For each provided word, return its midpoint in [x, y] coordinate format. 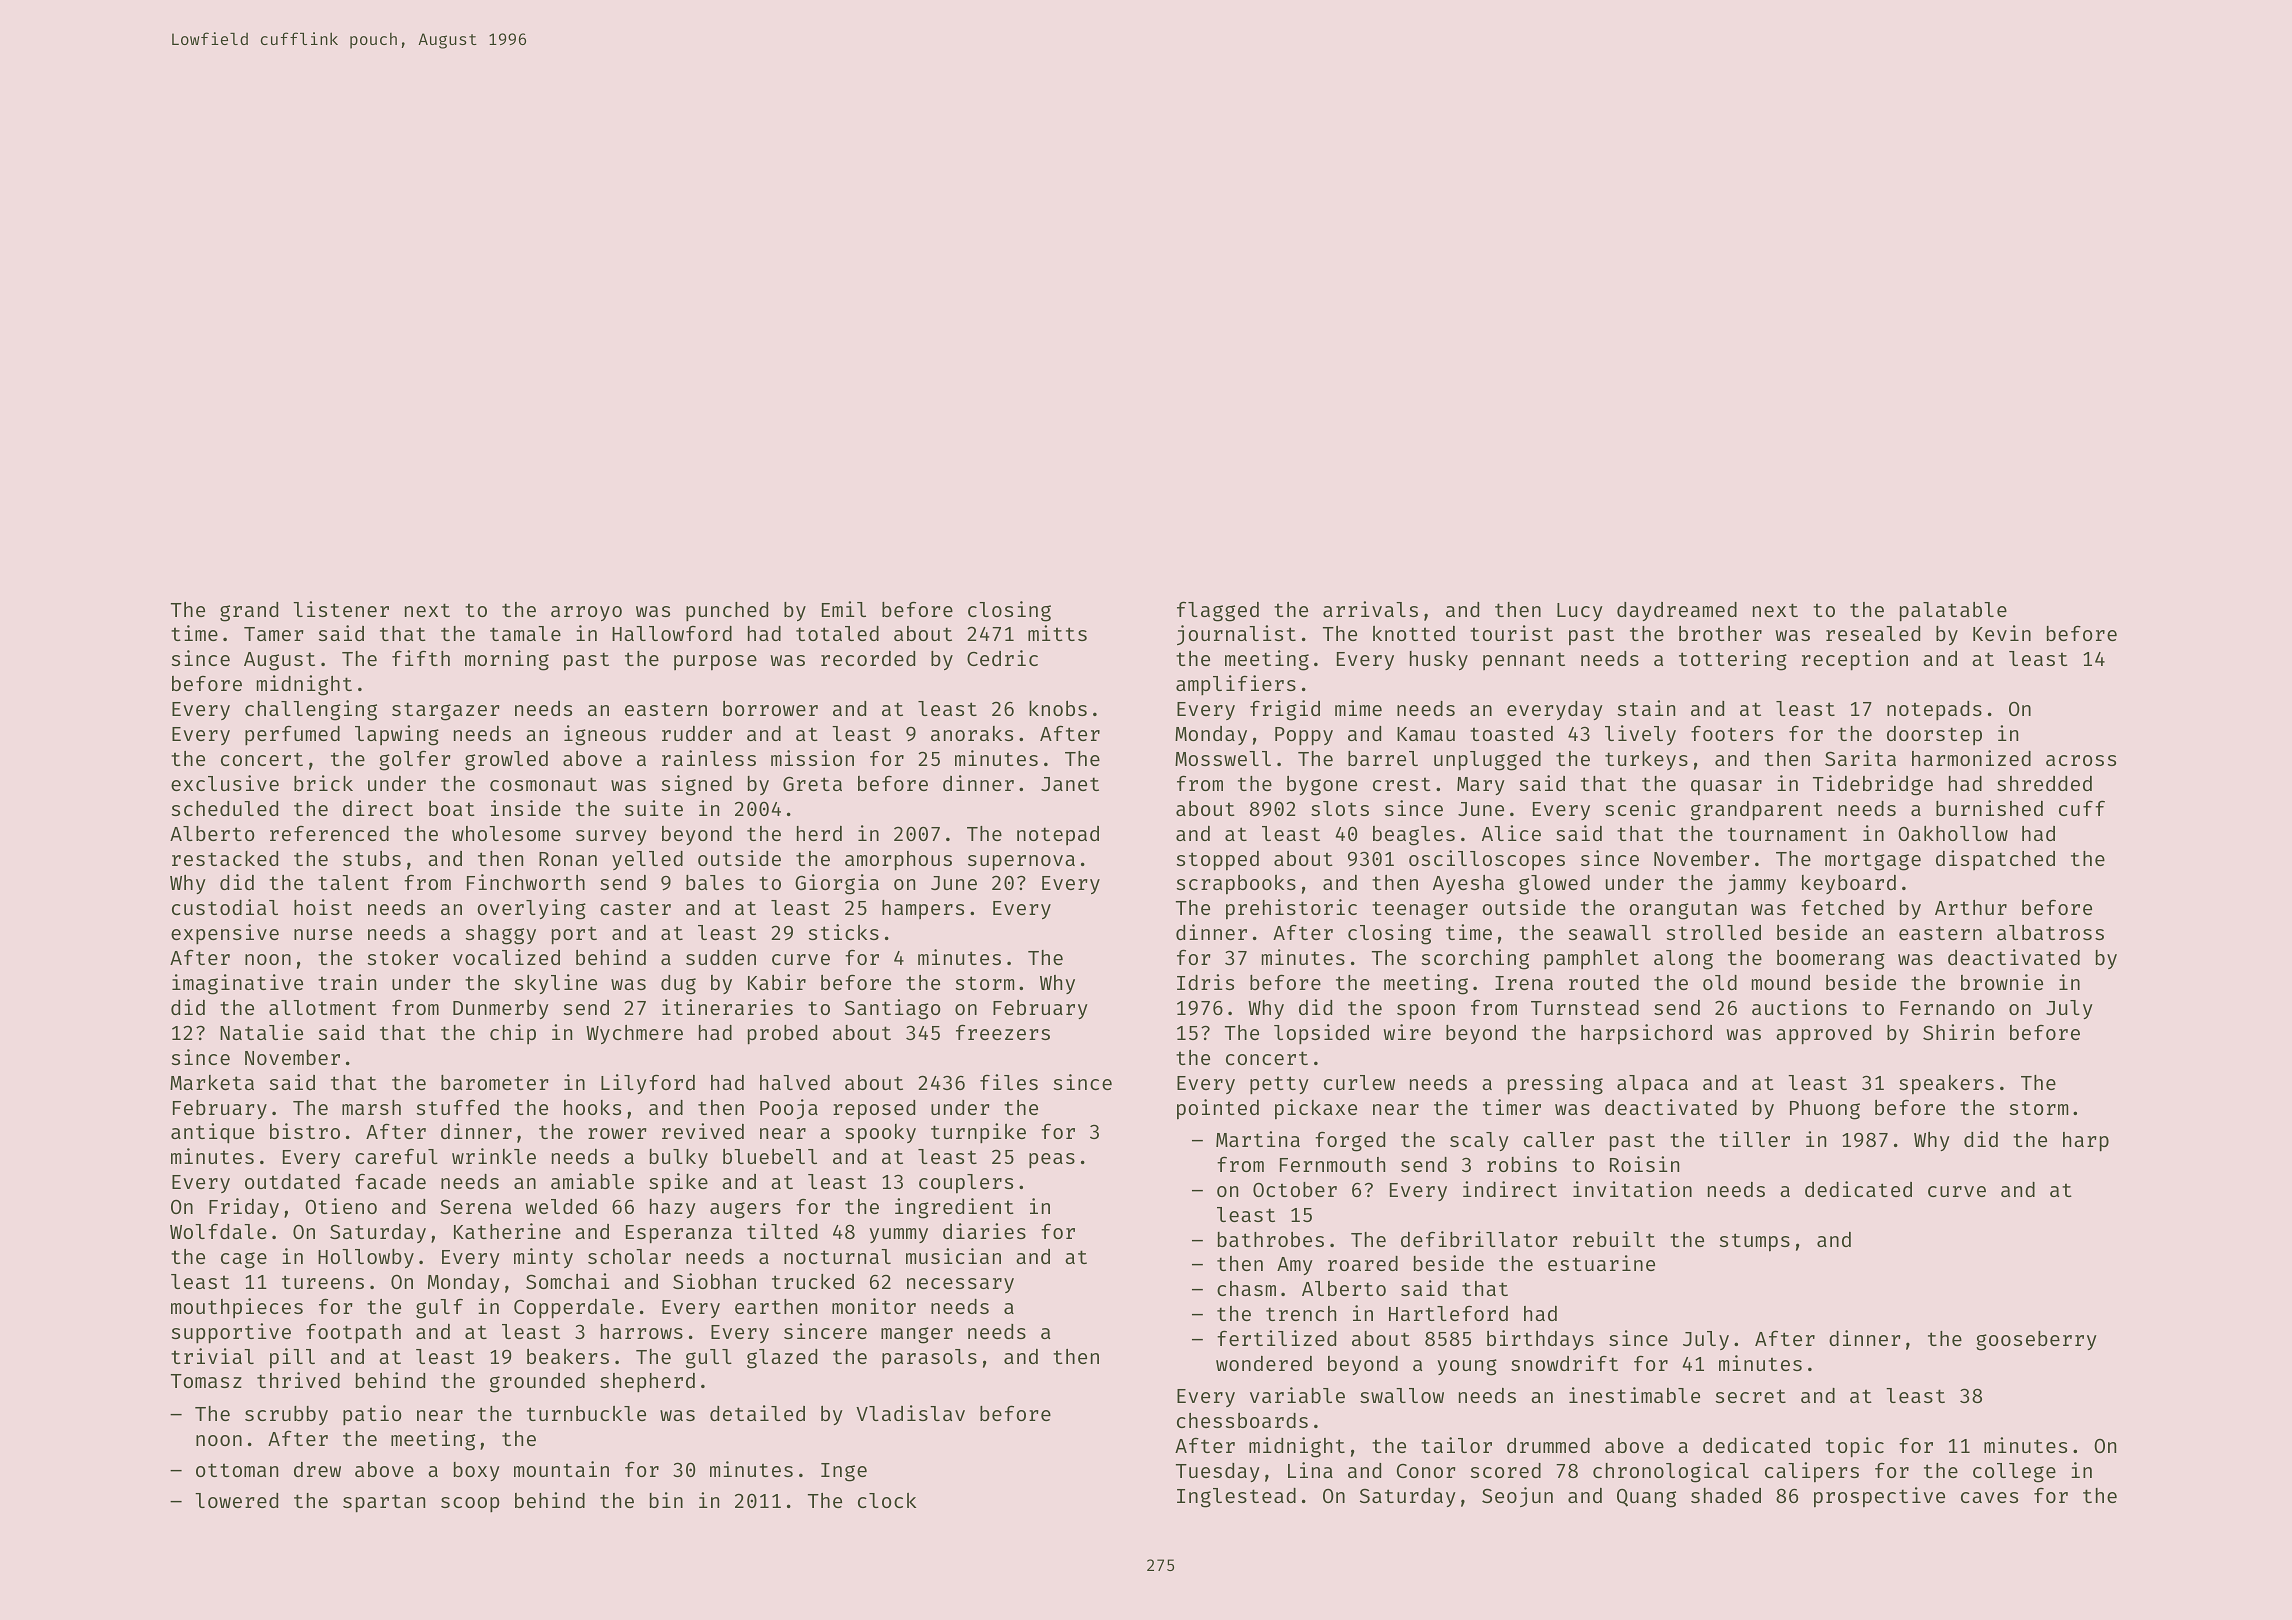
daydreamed [1677, 611]
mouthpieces [237, 1308]
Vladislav [910, 1413]
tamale [525, 633]
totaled [837, 633]
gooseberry [2036, 1341]
